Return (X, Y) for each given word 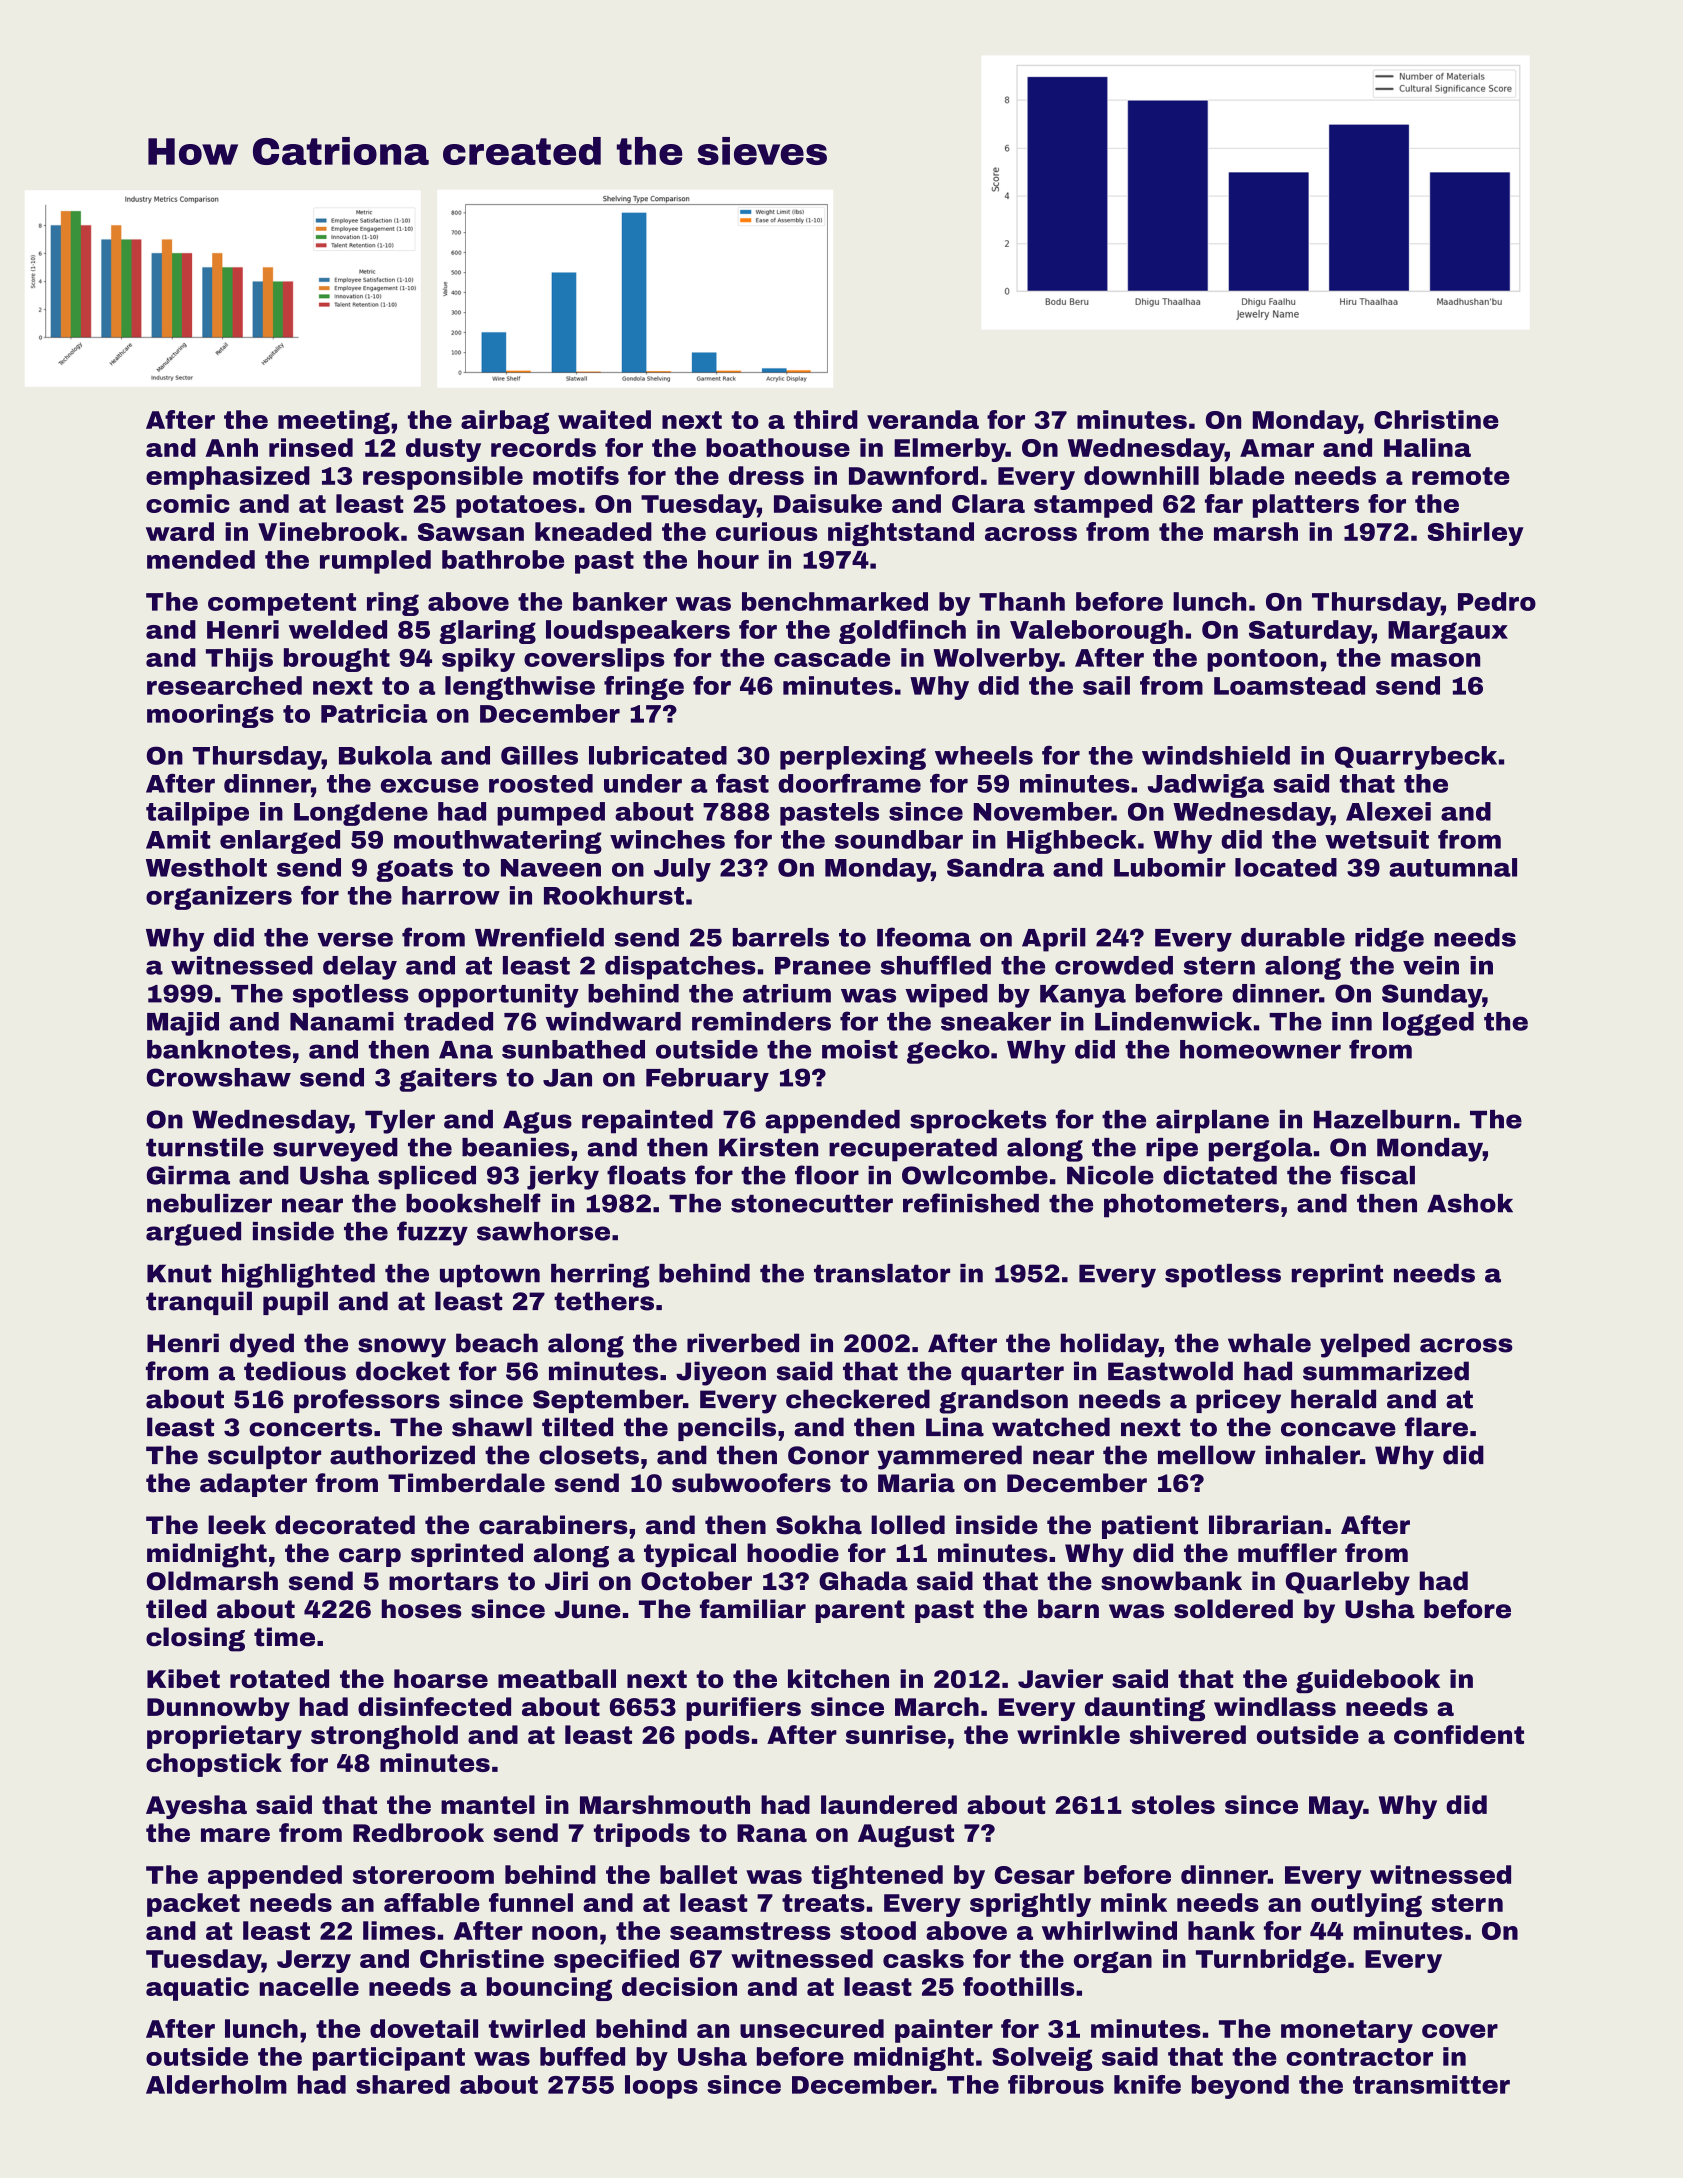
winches (667, 839)
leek (237, 1525)
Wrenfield (539, 937)
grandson (1003, 1401)
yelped (1365, 1345)
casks (923, 1958)
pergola (1260, 1150)
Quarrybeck (1416, 758)
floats (646, 1175)
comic (188, 503)
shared (403, 2084)
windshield (1216, 755)
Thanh (1022, 601)
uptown (490, 1276)
